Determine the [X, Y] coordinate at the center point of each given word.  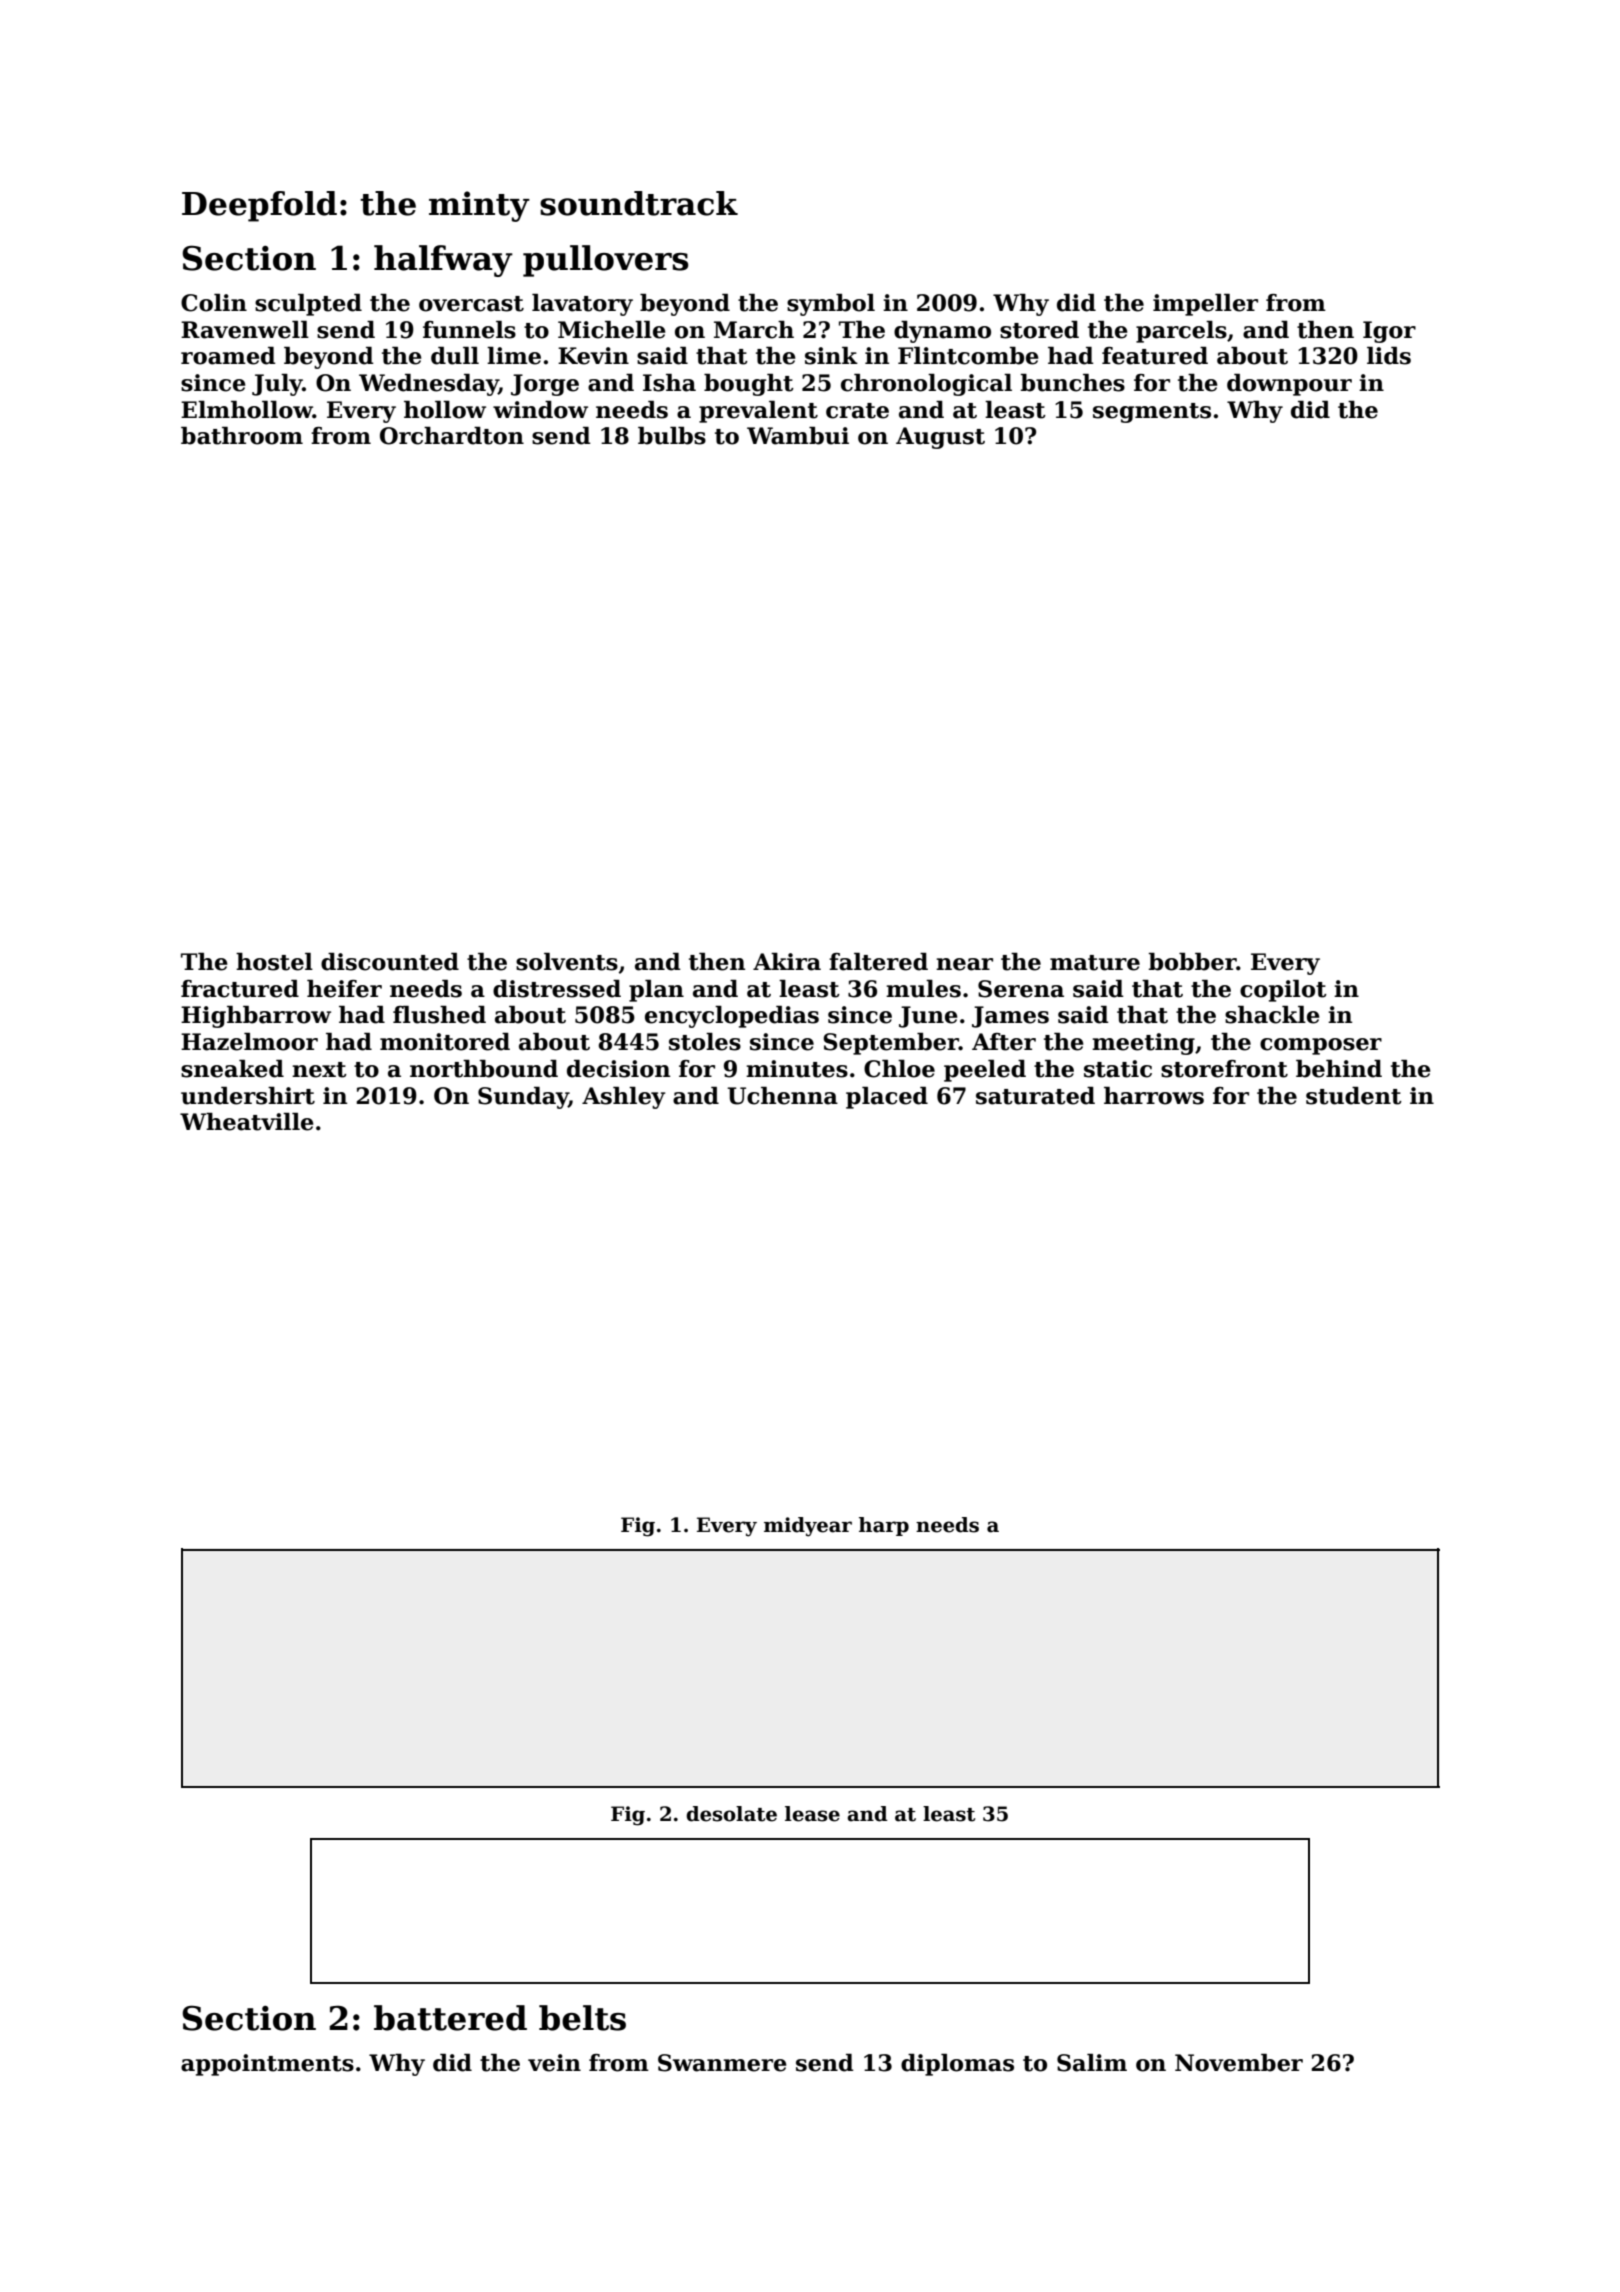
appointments [267, 2065]
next [319, 1070]
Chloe [899, 1069]
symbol [831, 305]
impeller [1205, 305]
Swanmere [722, 2063]
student [1354, 1096]
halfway [443, 261]
